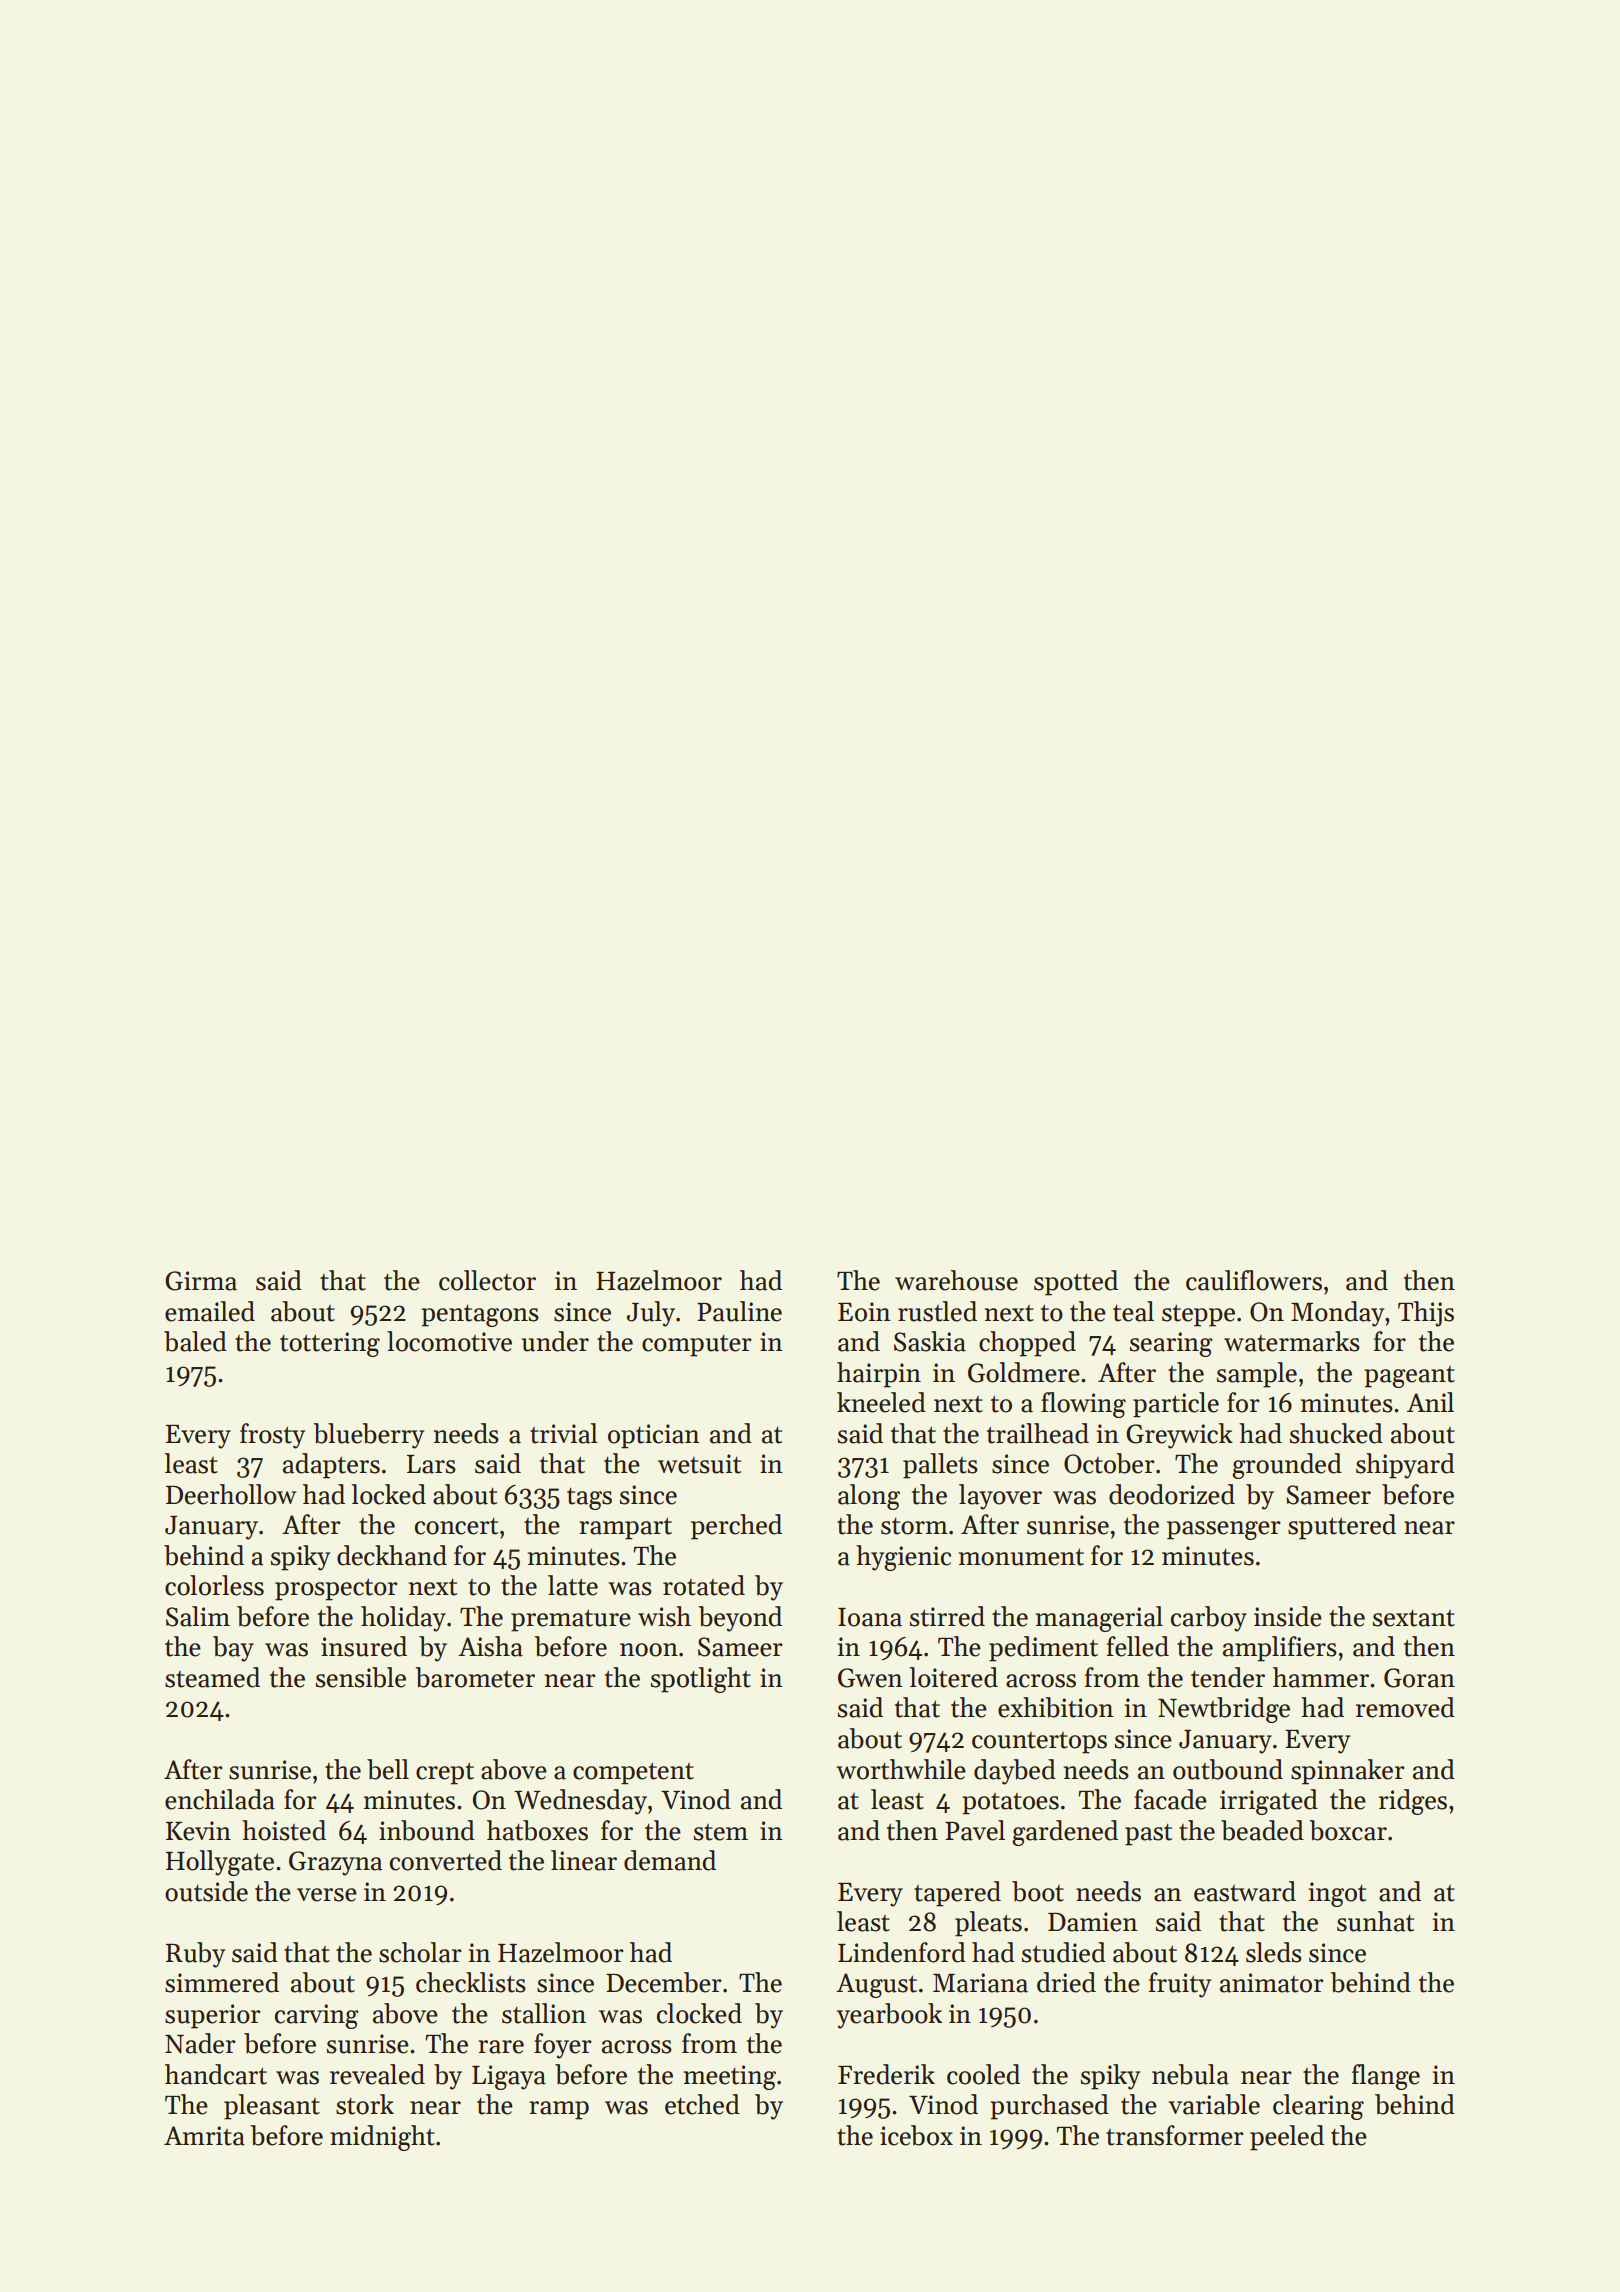 This document has height=2292, width=1620. Describe the element at coordinates (1348, 1772) in the document. I see `spinnaker` at that location.
